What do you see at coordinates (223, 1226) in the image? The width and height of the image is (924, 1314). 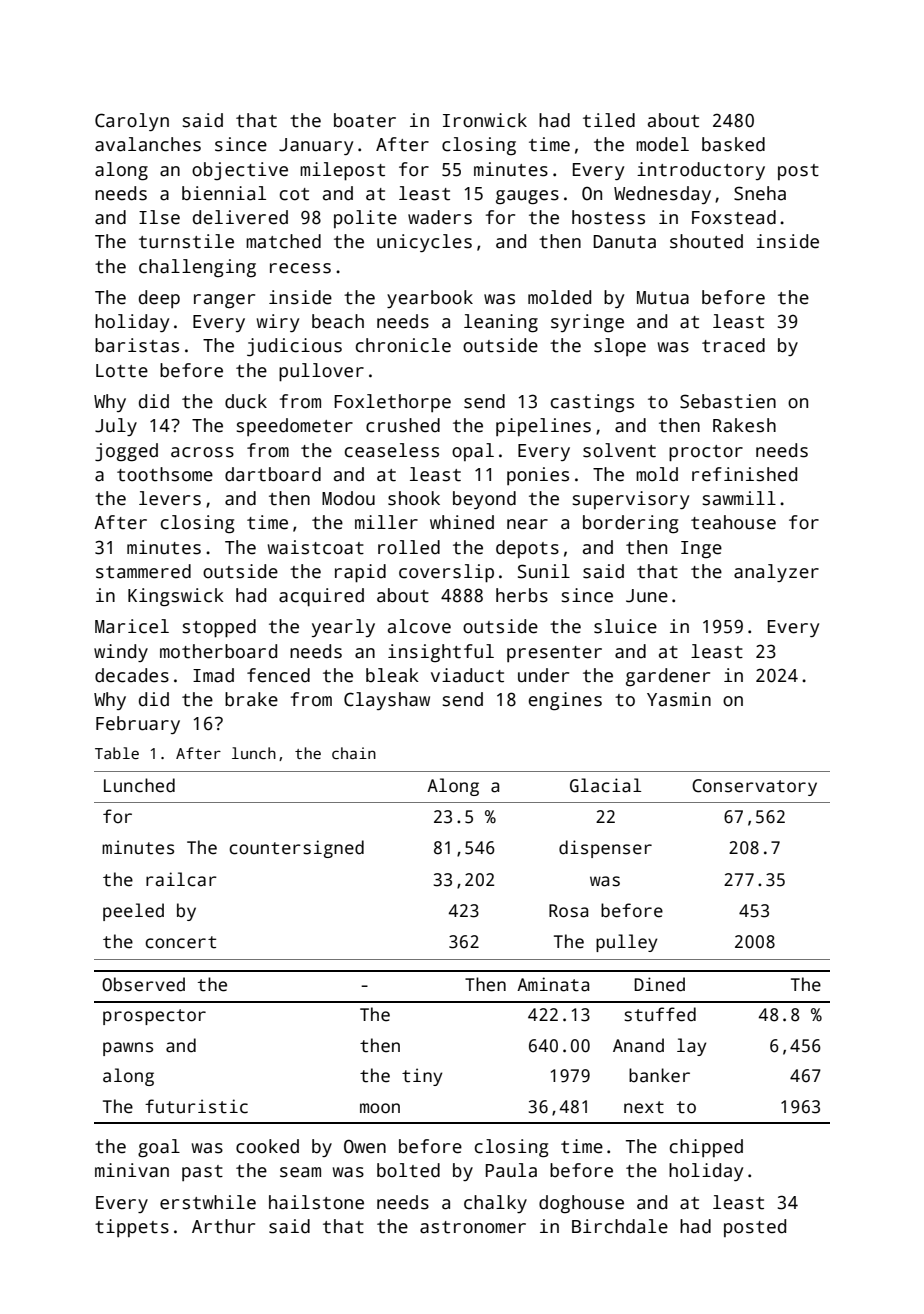 I see `Arthur` at bounding box center [223, 1226].
